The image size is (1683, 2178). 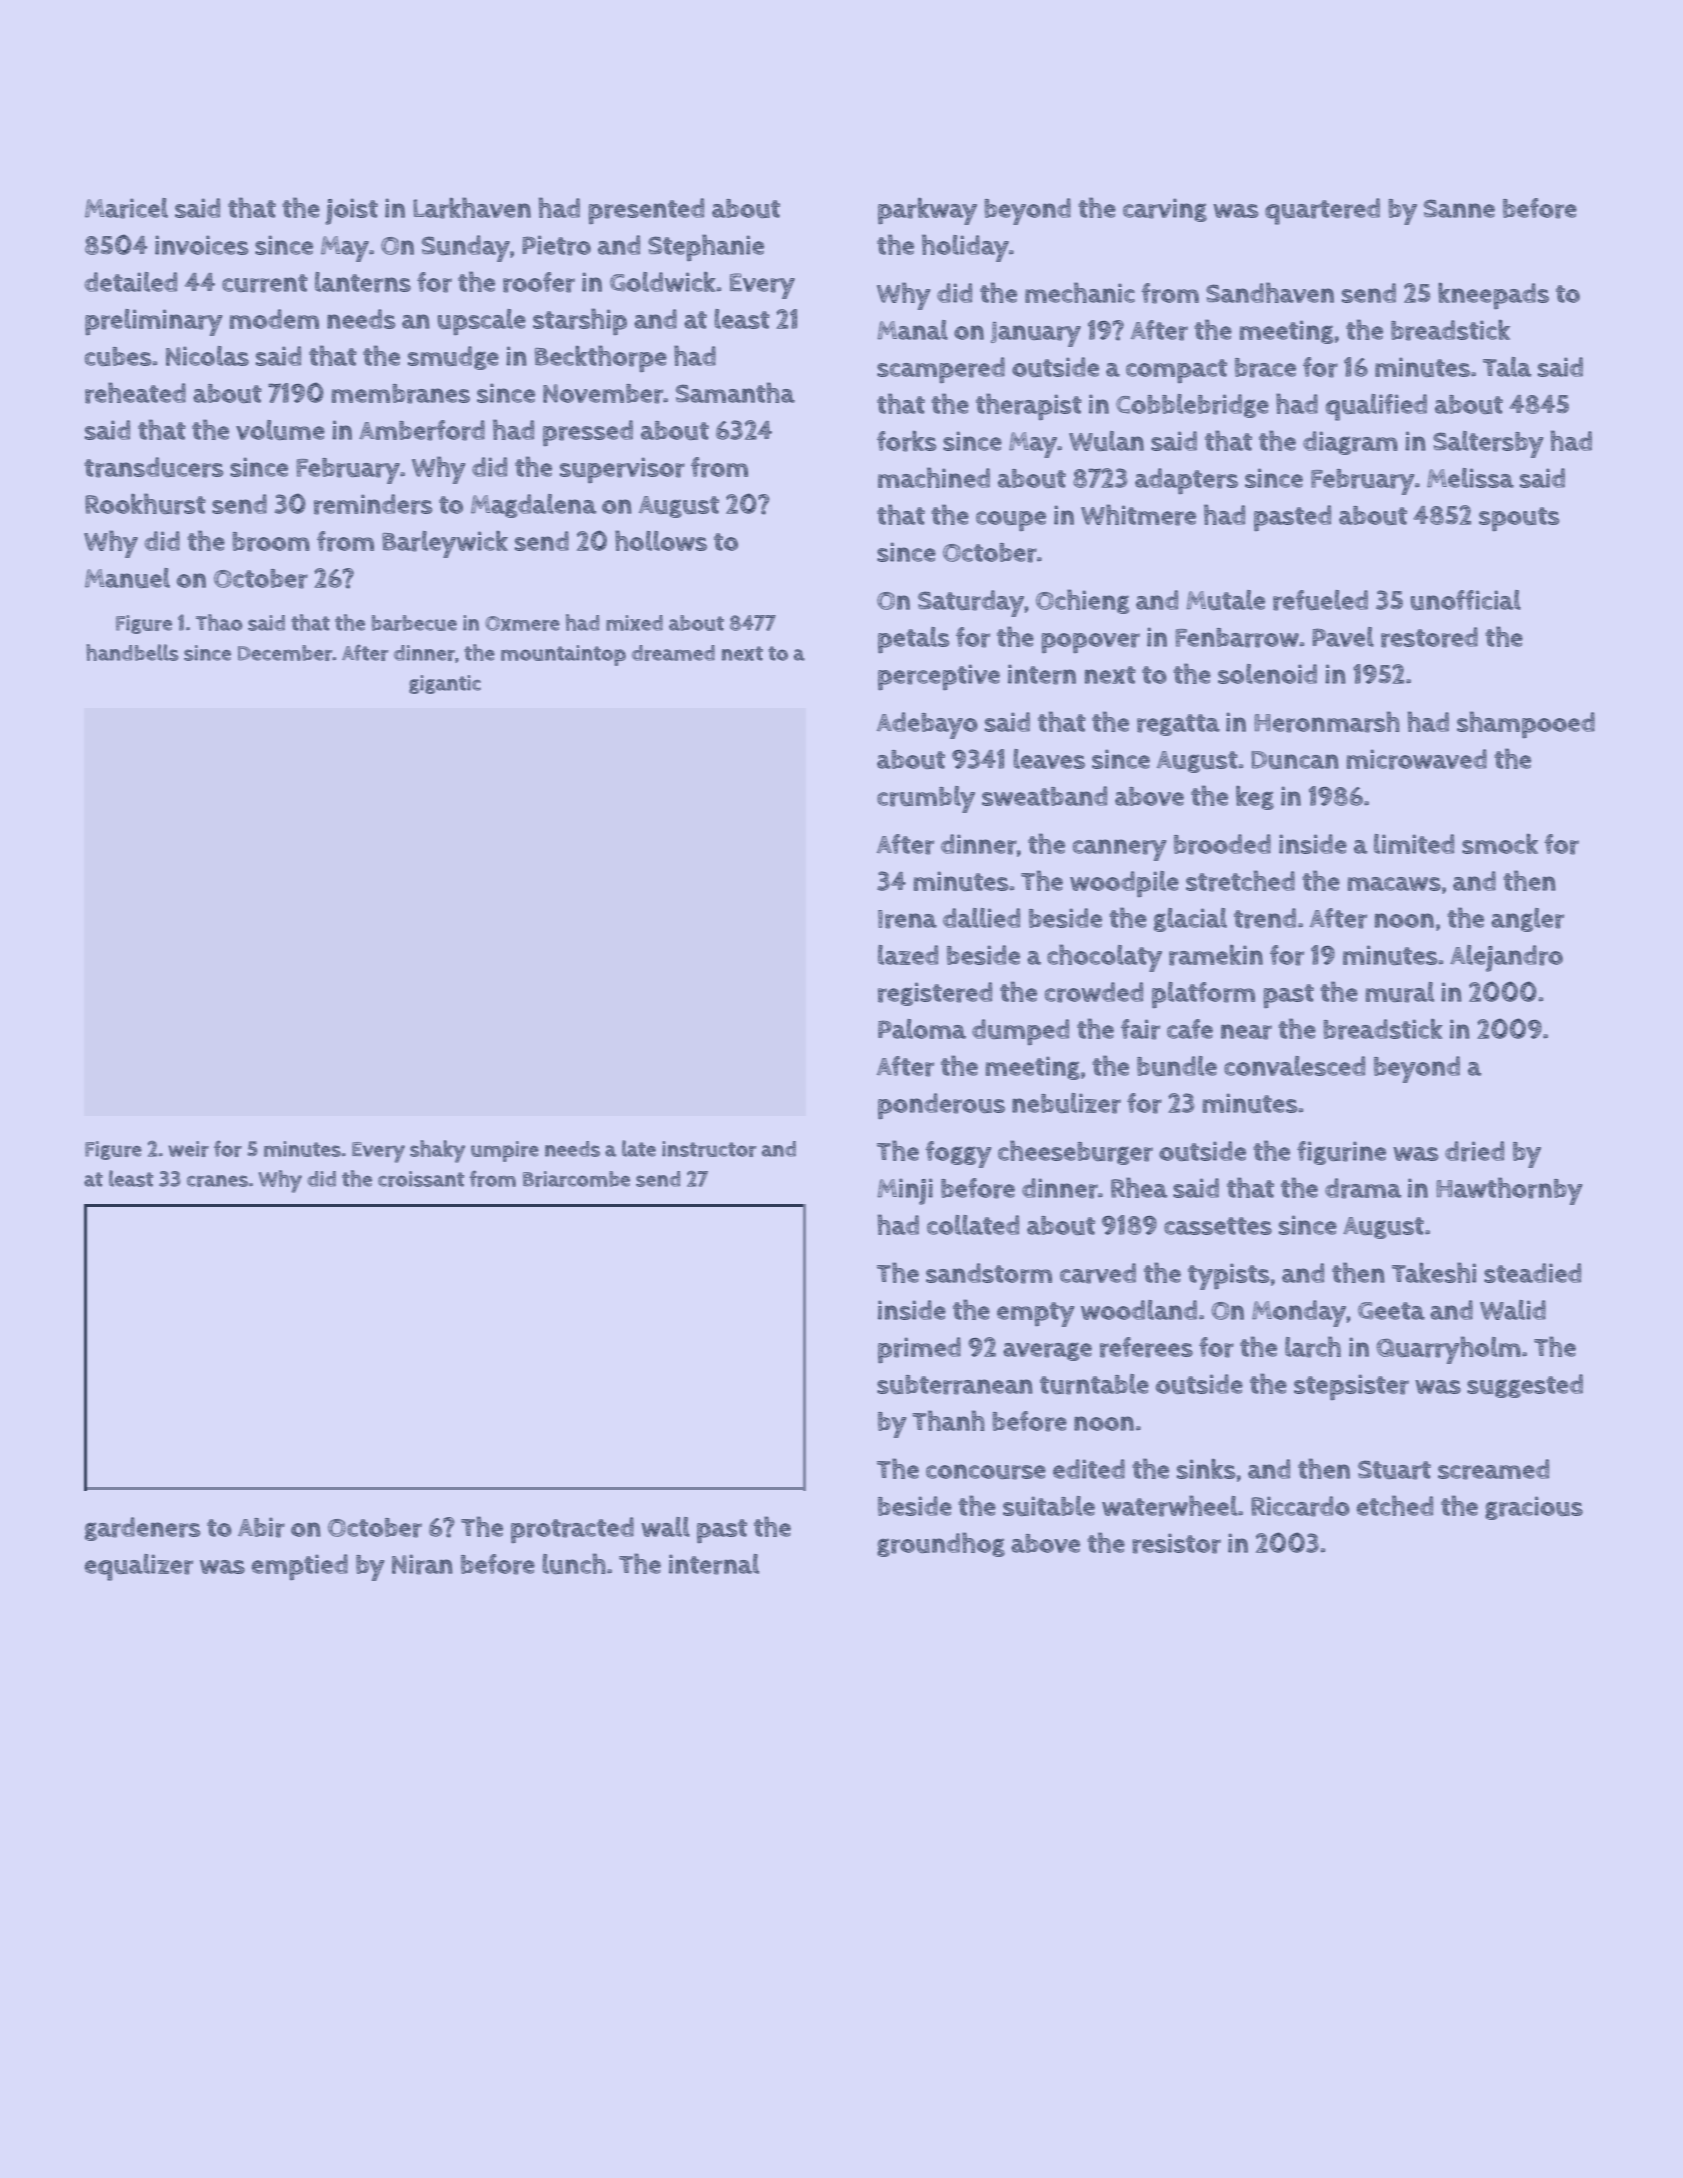 What do you see at coordinates (907, 919) in the page?
I see `Irena` at bounding box center [907, 919].
